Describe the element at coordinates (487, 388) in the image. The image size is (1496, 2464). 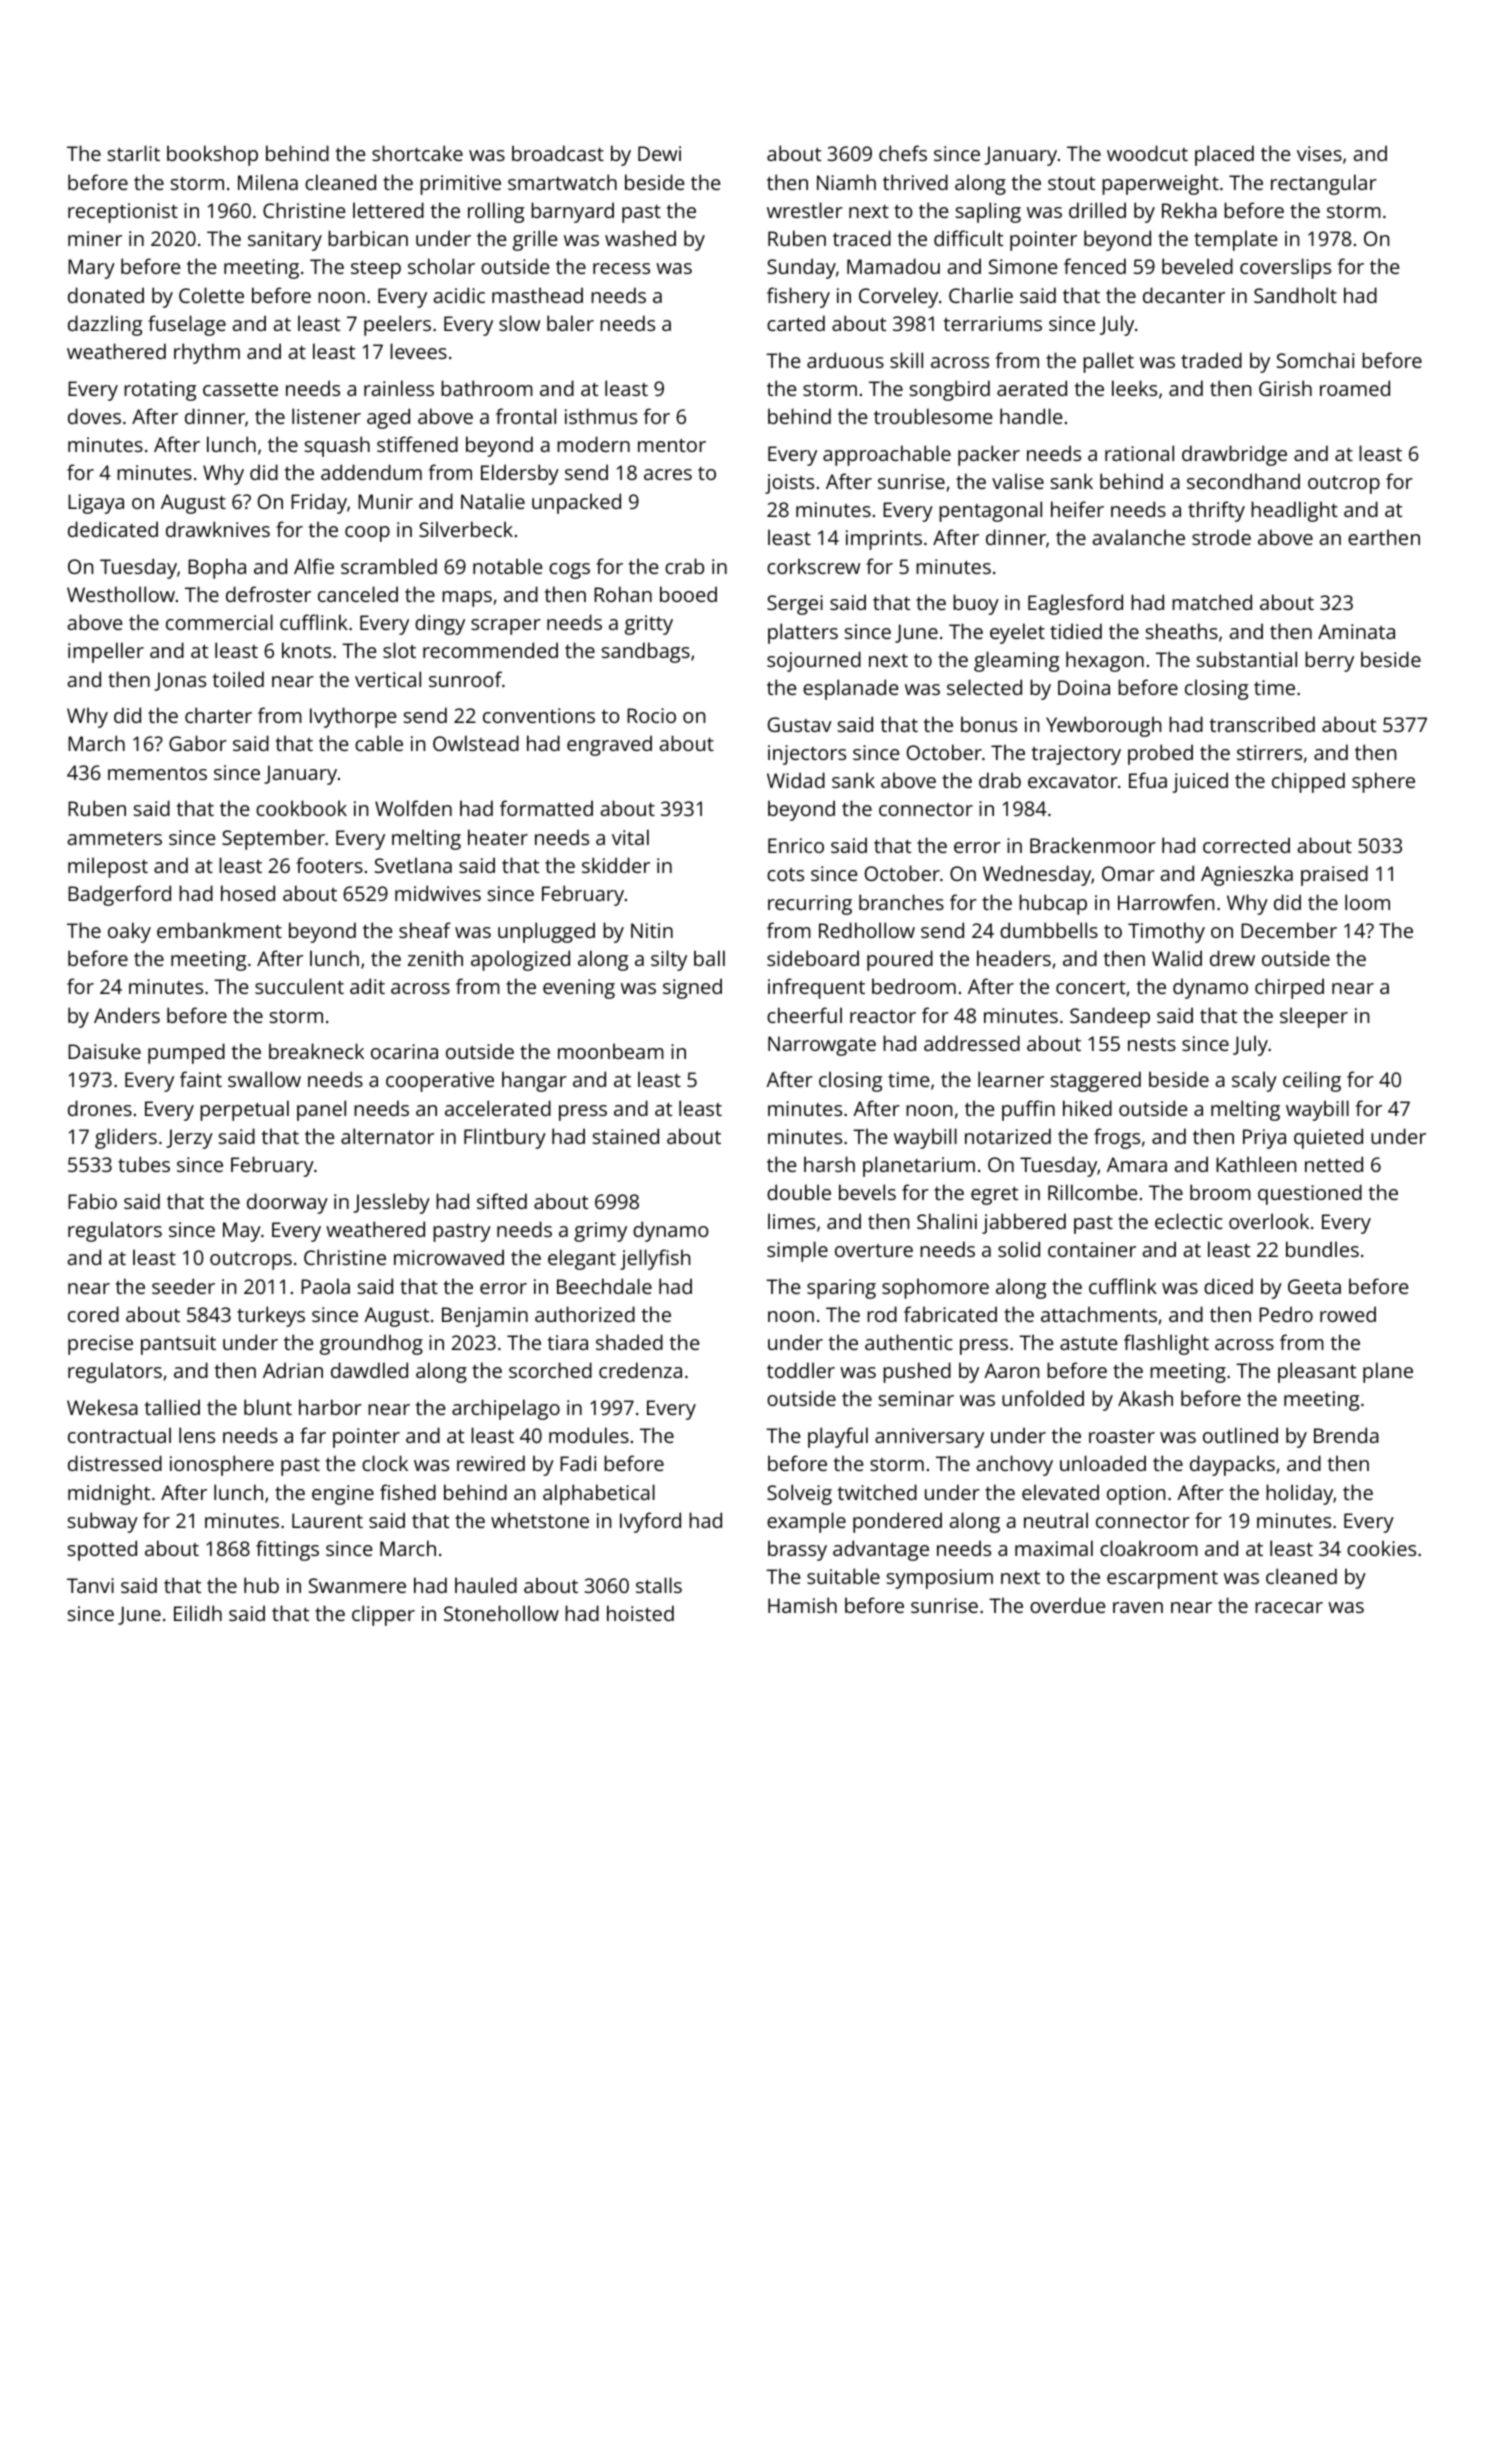
I see `bathroom` at that location.
